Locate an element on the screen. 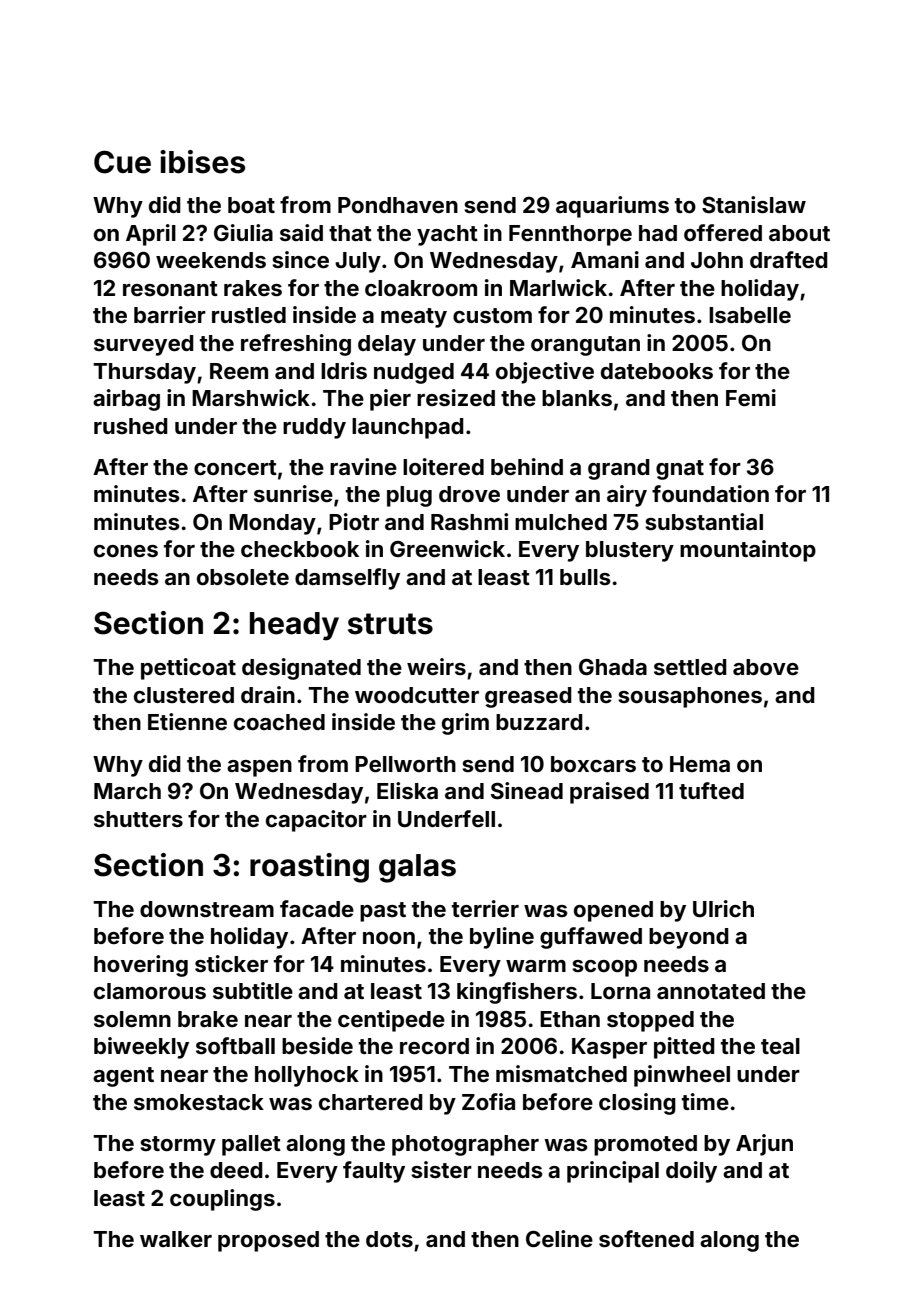  softened is located at coordinates (646, 1238).
